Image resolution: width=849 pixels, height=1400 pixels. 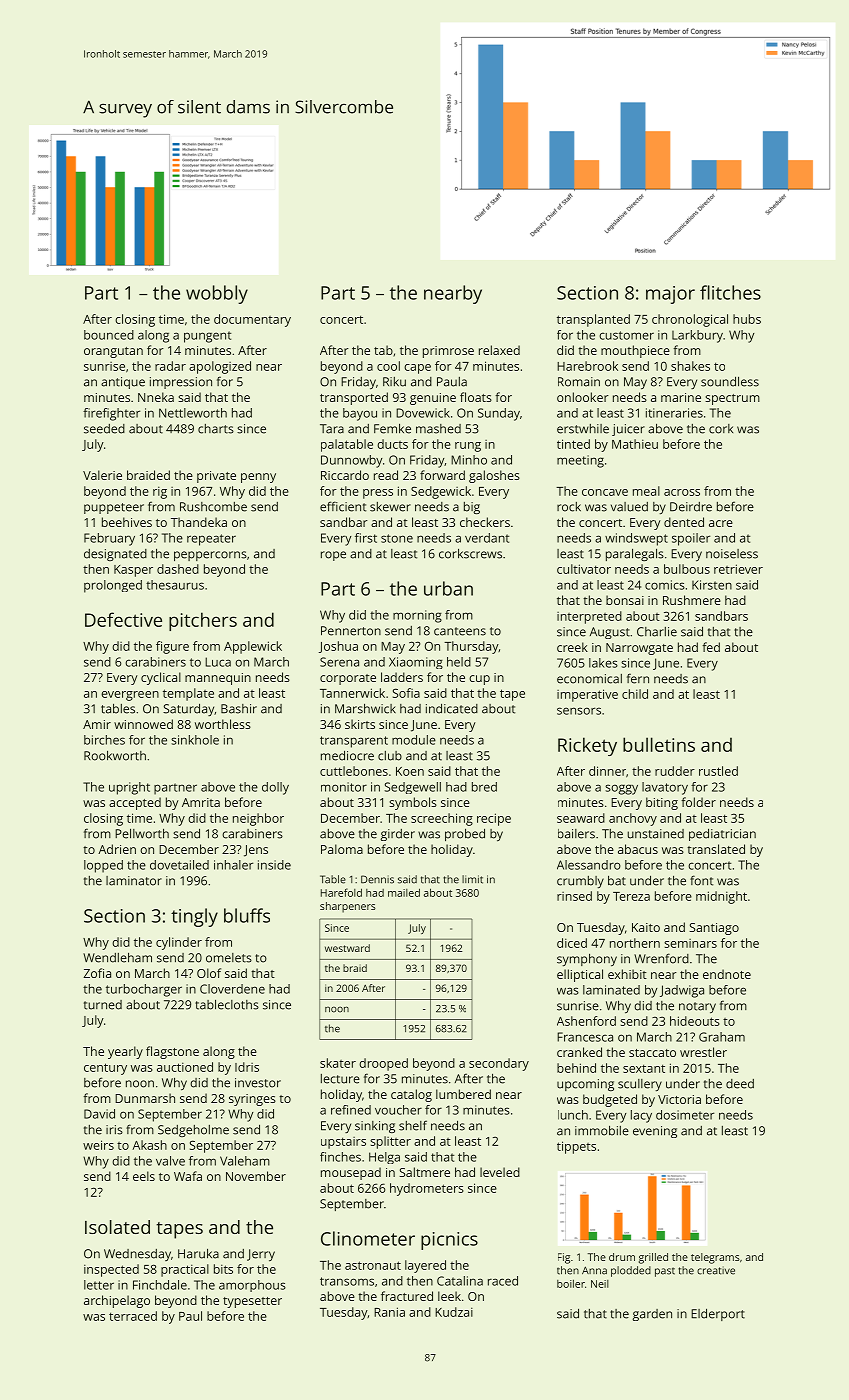 What do you see at coordinates (217, 294) in the document?
I see `wobbly` at bounding box center [217, 294].
